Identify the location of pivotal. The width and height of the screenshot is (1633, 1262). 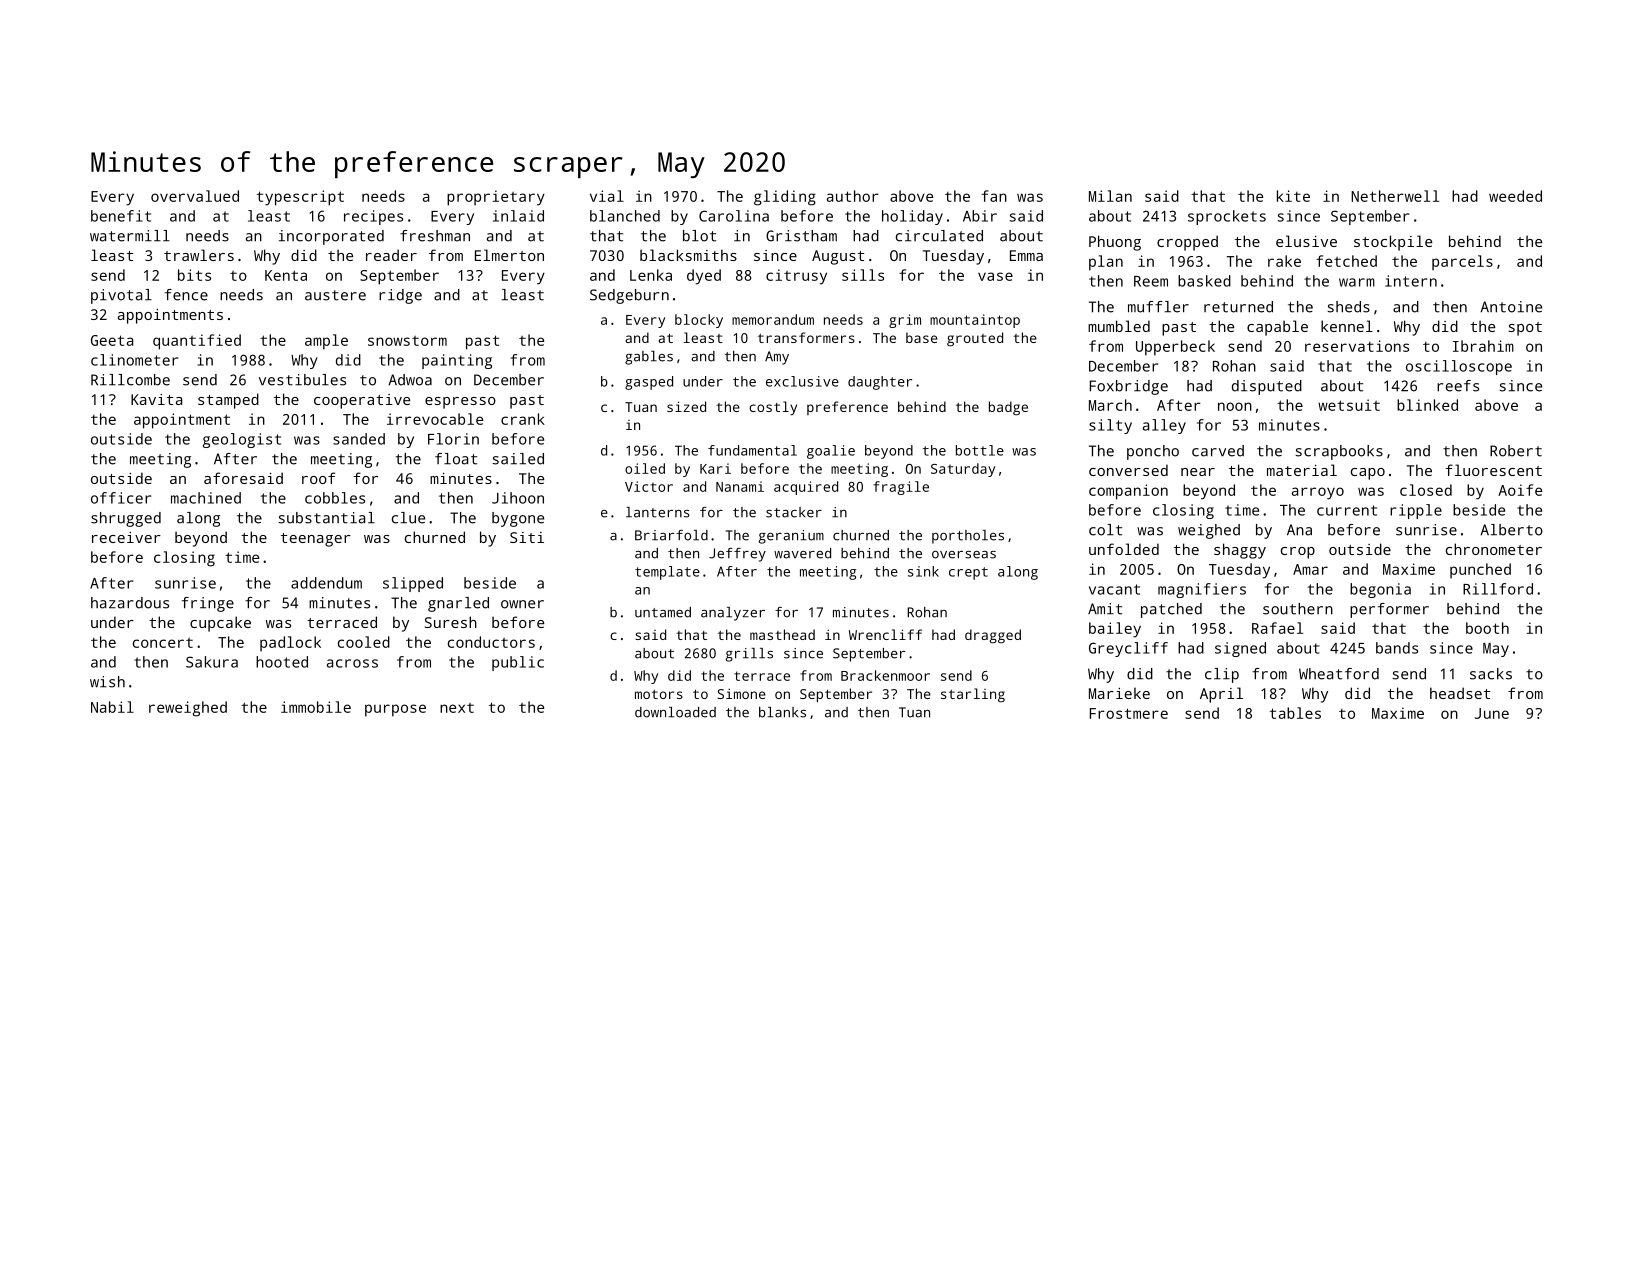
(121, 296).
